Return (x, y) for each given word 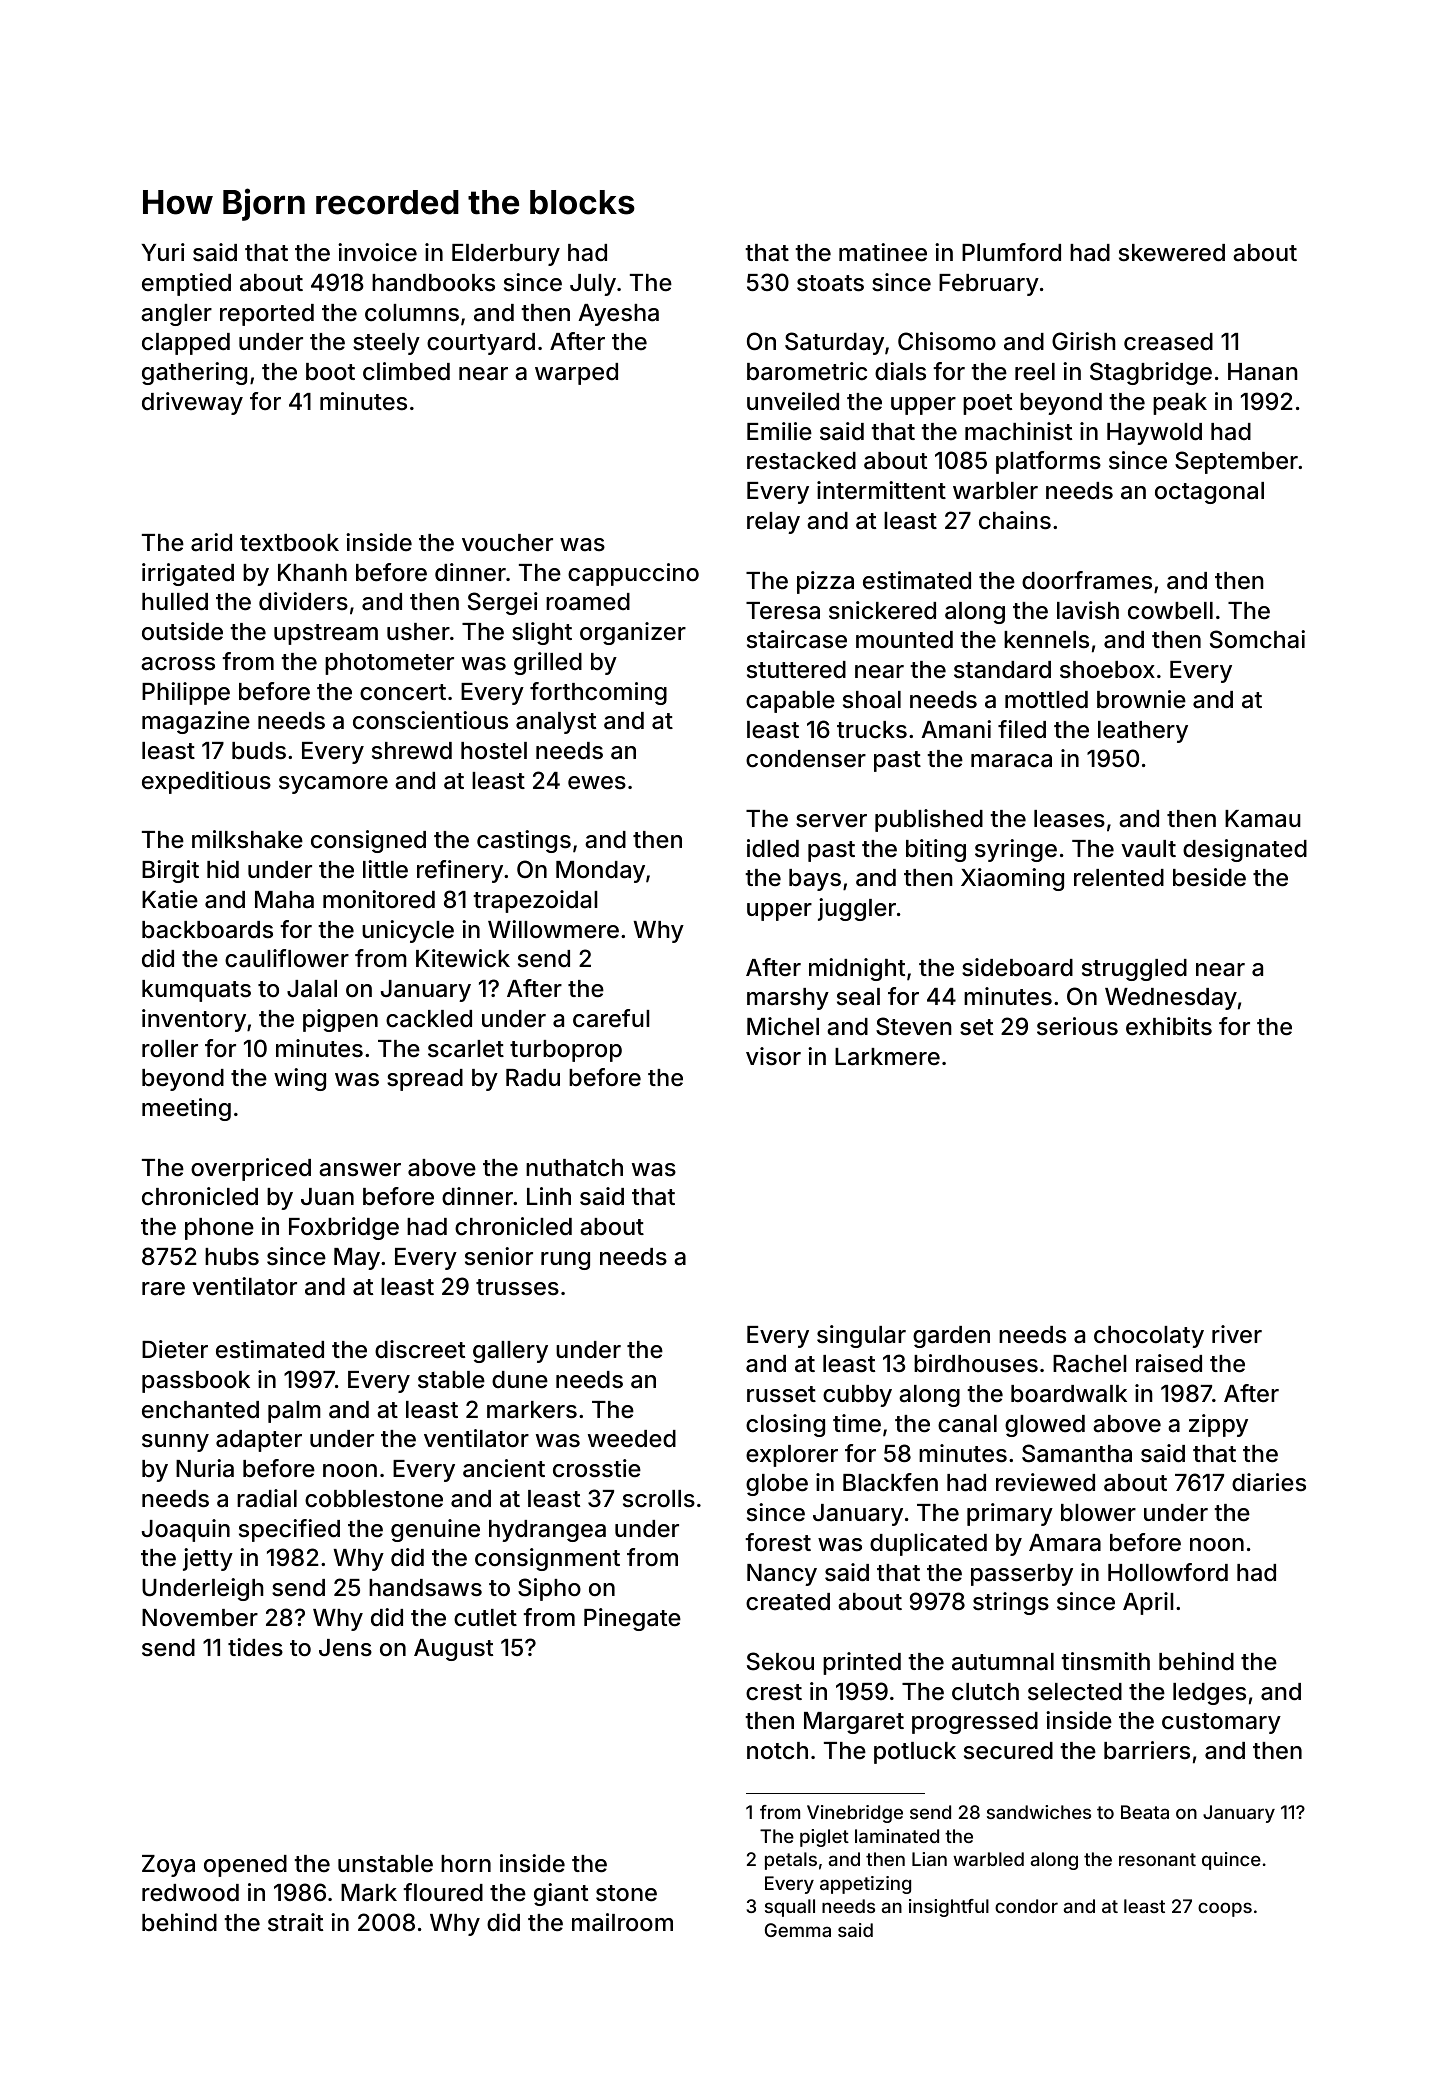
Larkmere (887, 1057)
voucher (507, 543)
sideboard (1017, 967)
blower (1098, 1513)
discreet (420, 1349)
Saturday (834, 343)
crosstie (597, 1468)
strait (295, 1922)
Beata (1145, 1812)
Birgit (170, 871)
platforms (1048, 462)
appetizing (865, 1885)
